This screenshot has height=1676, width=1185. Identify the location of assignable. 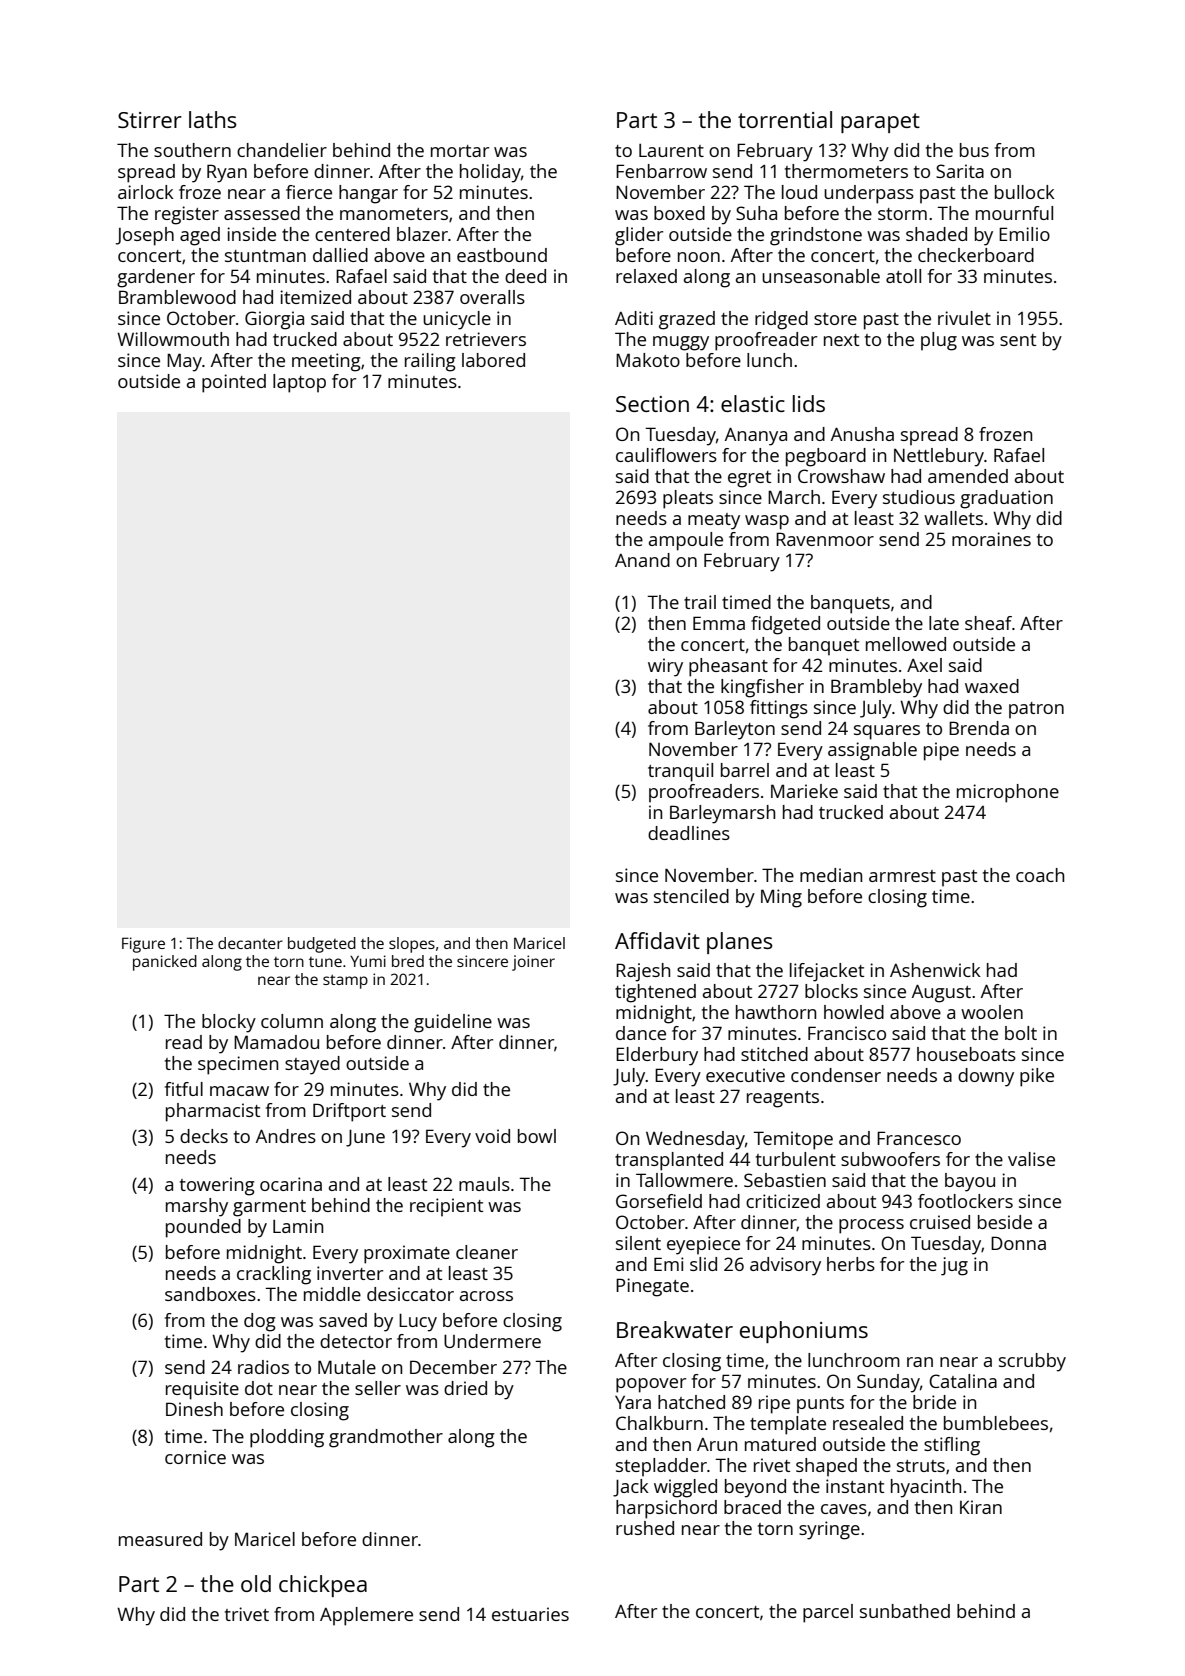
(872, 751).
